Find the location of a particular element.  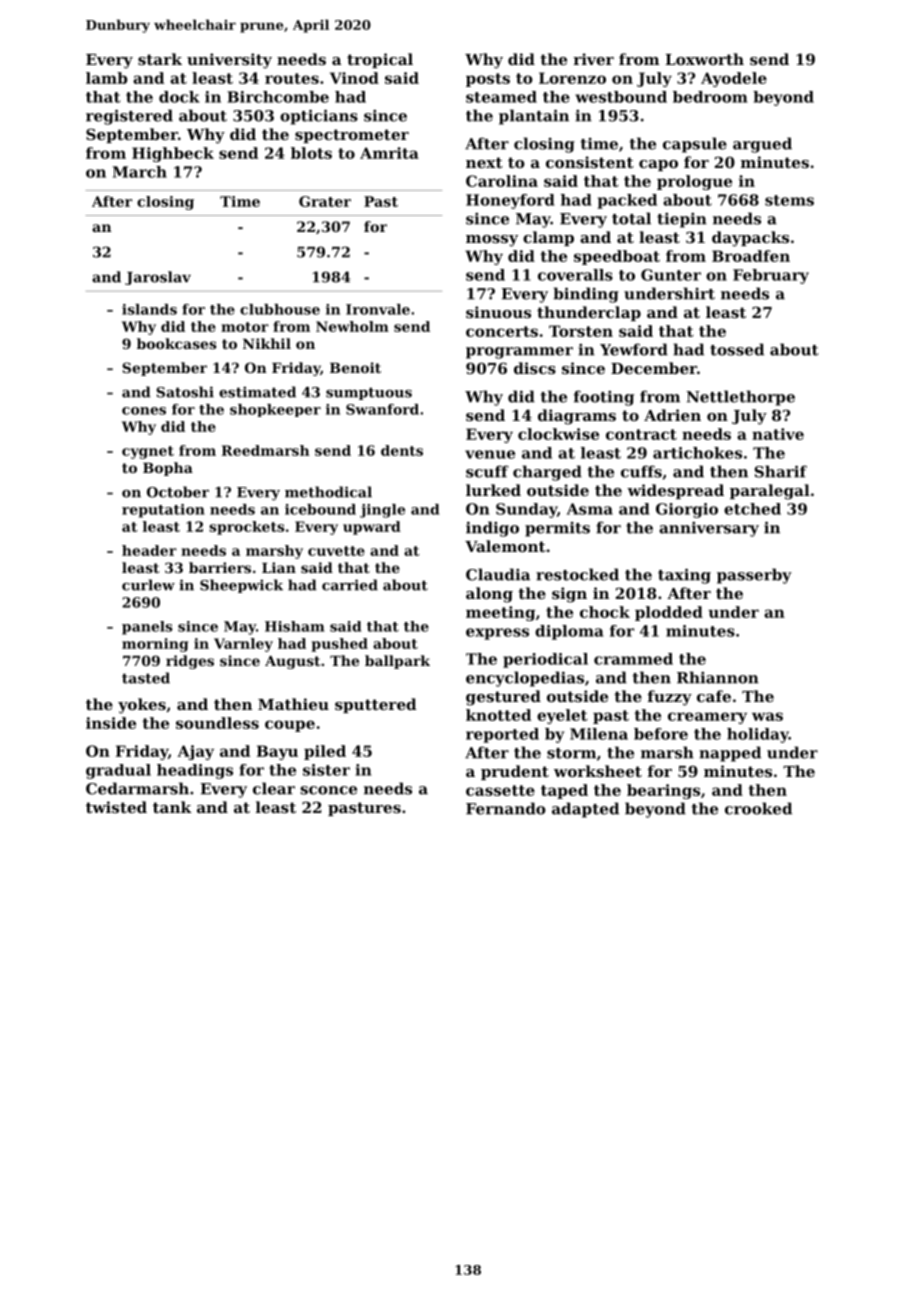

passerby is located at coordinates (754, 576).
